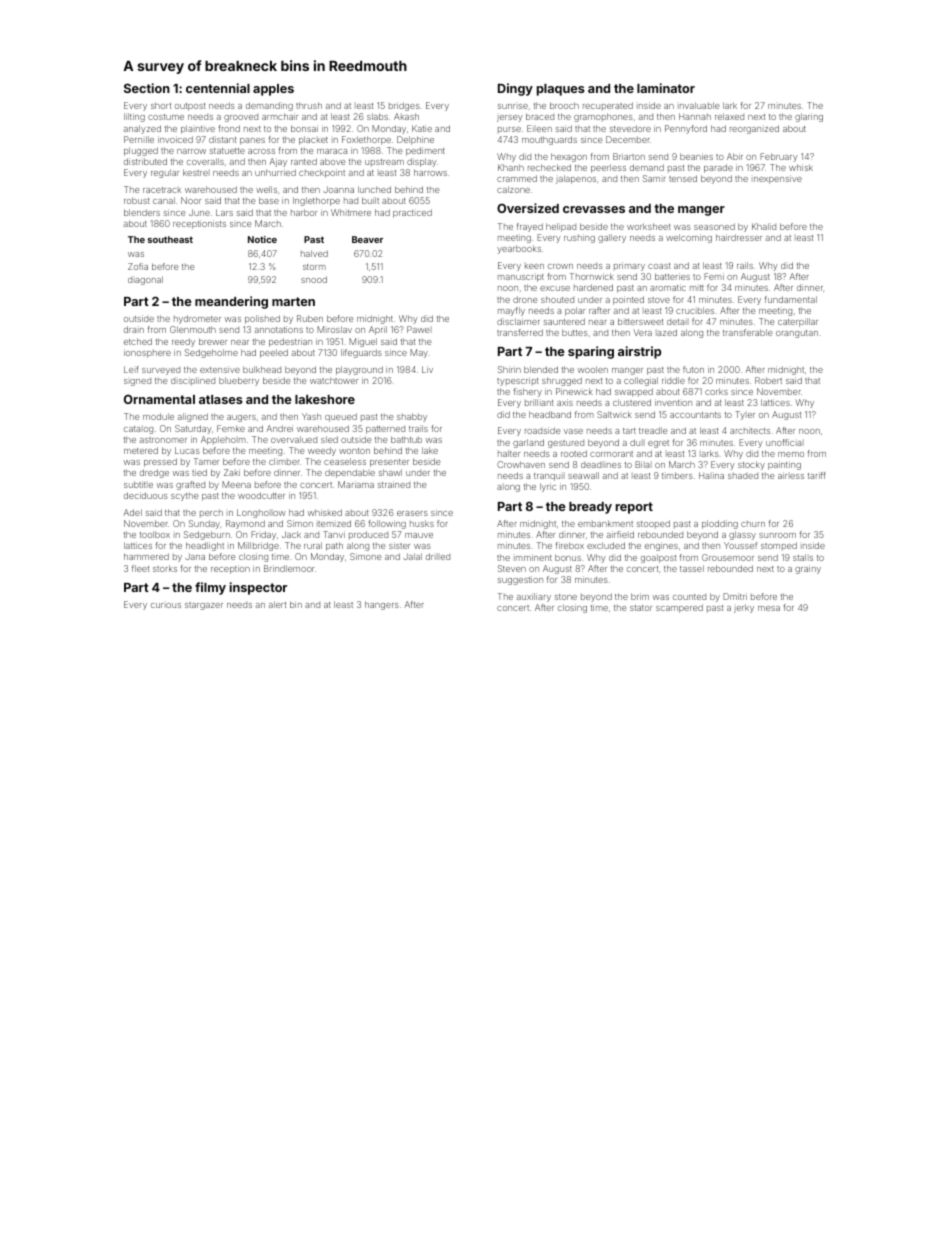 The height and width of the document is (1233, 952). Describe the element at coordinates (639, 352) in the document. I see `airstrip` at that location.
